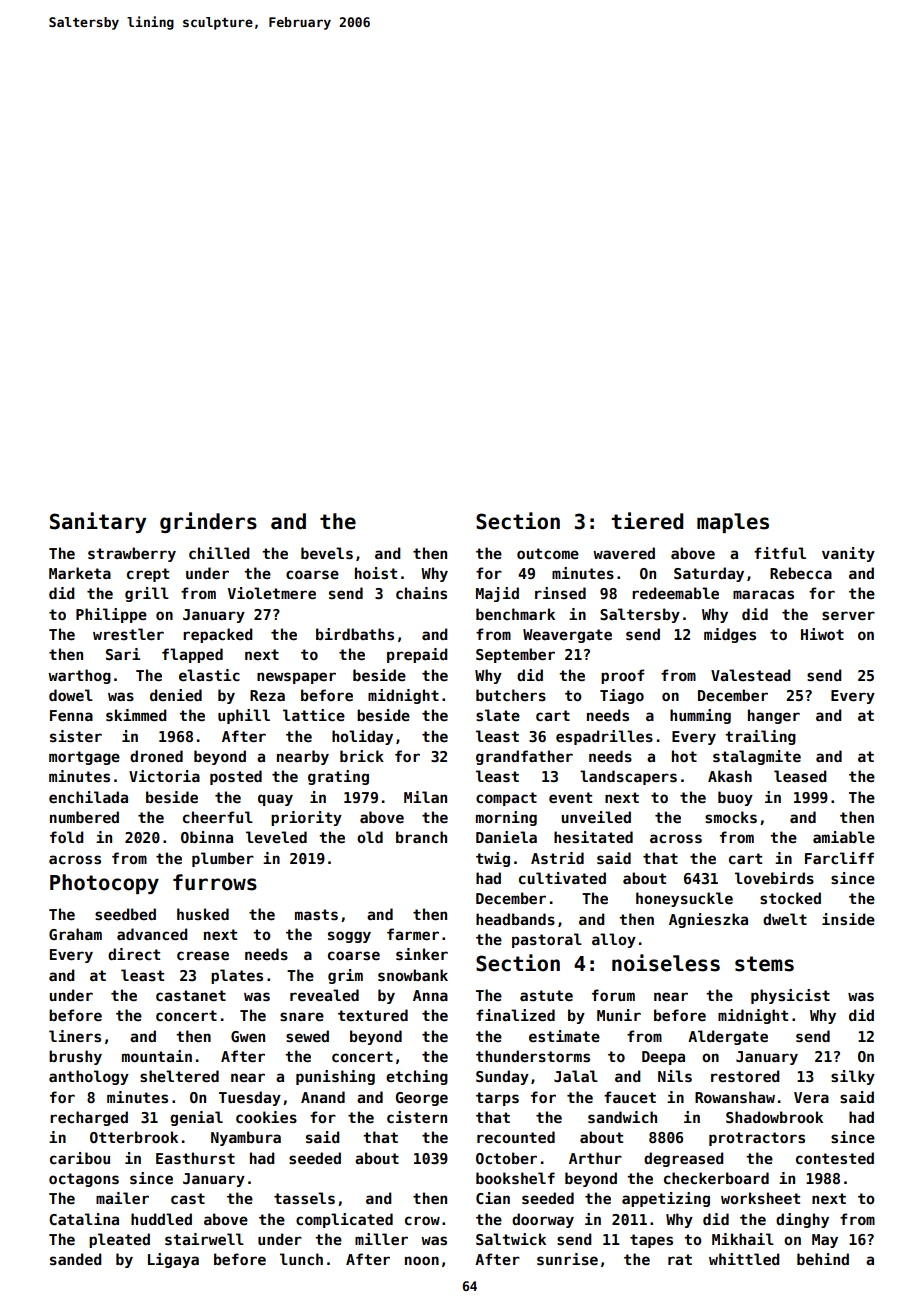 Image resolution: width=924 pixels, height=1314 pixels. What do you see at coordinates (381, 1239) in the page?
I see `miller` at bounding box center [381, 1239].
